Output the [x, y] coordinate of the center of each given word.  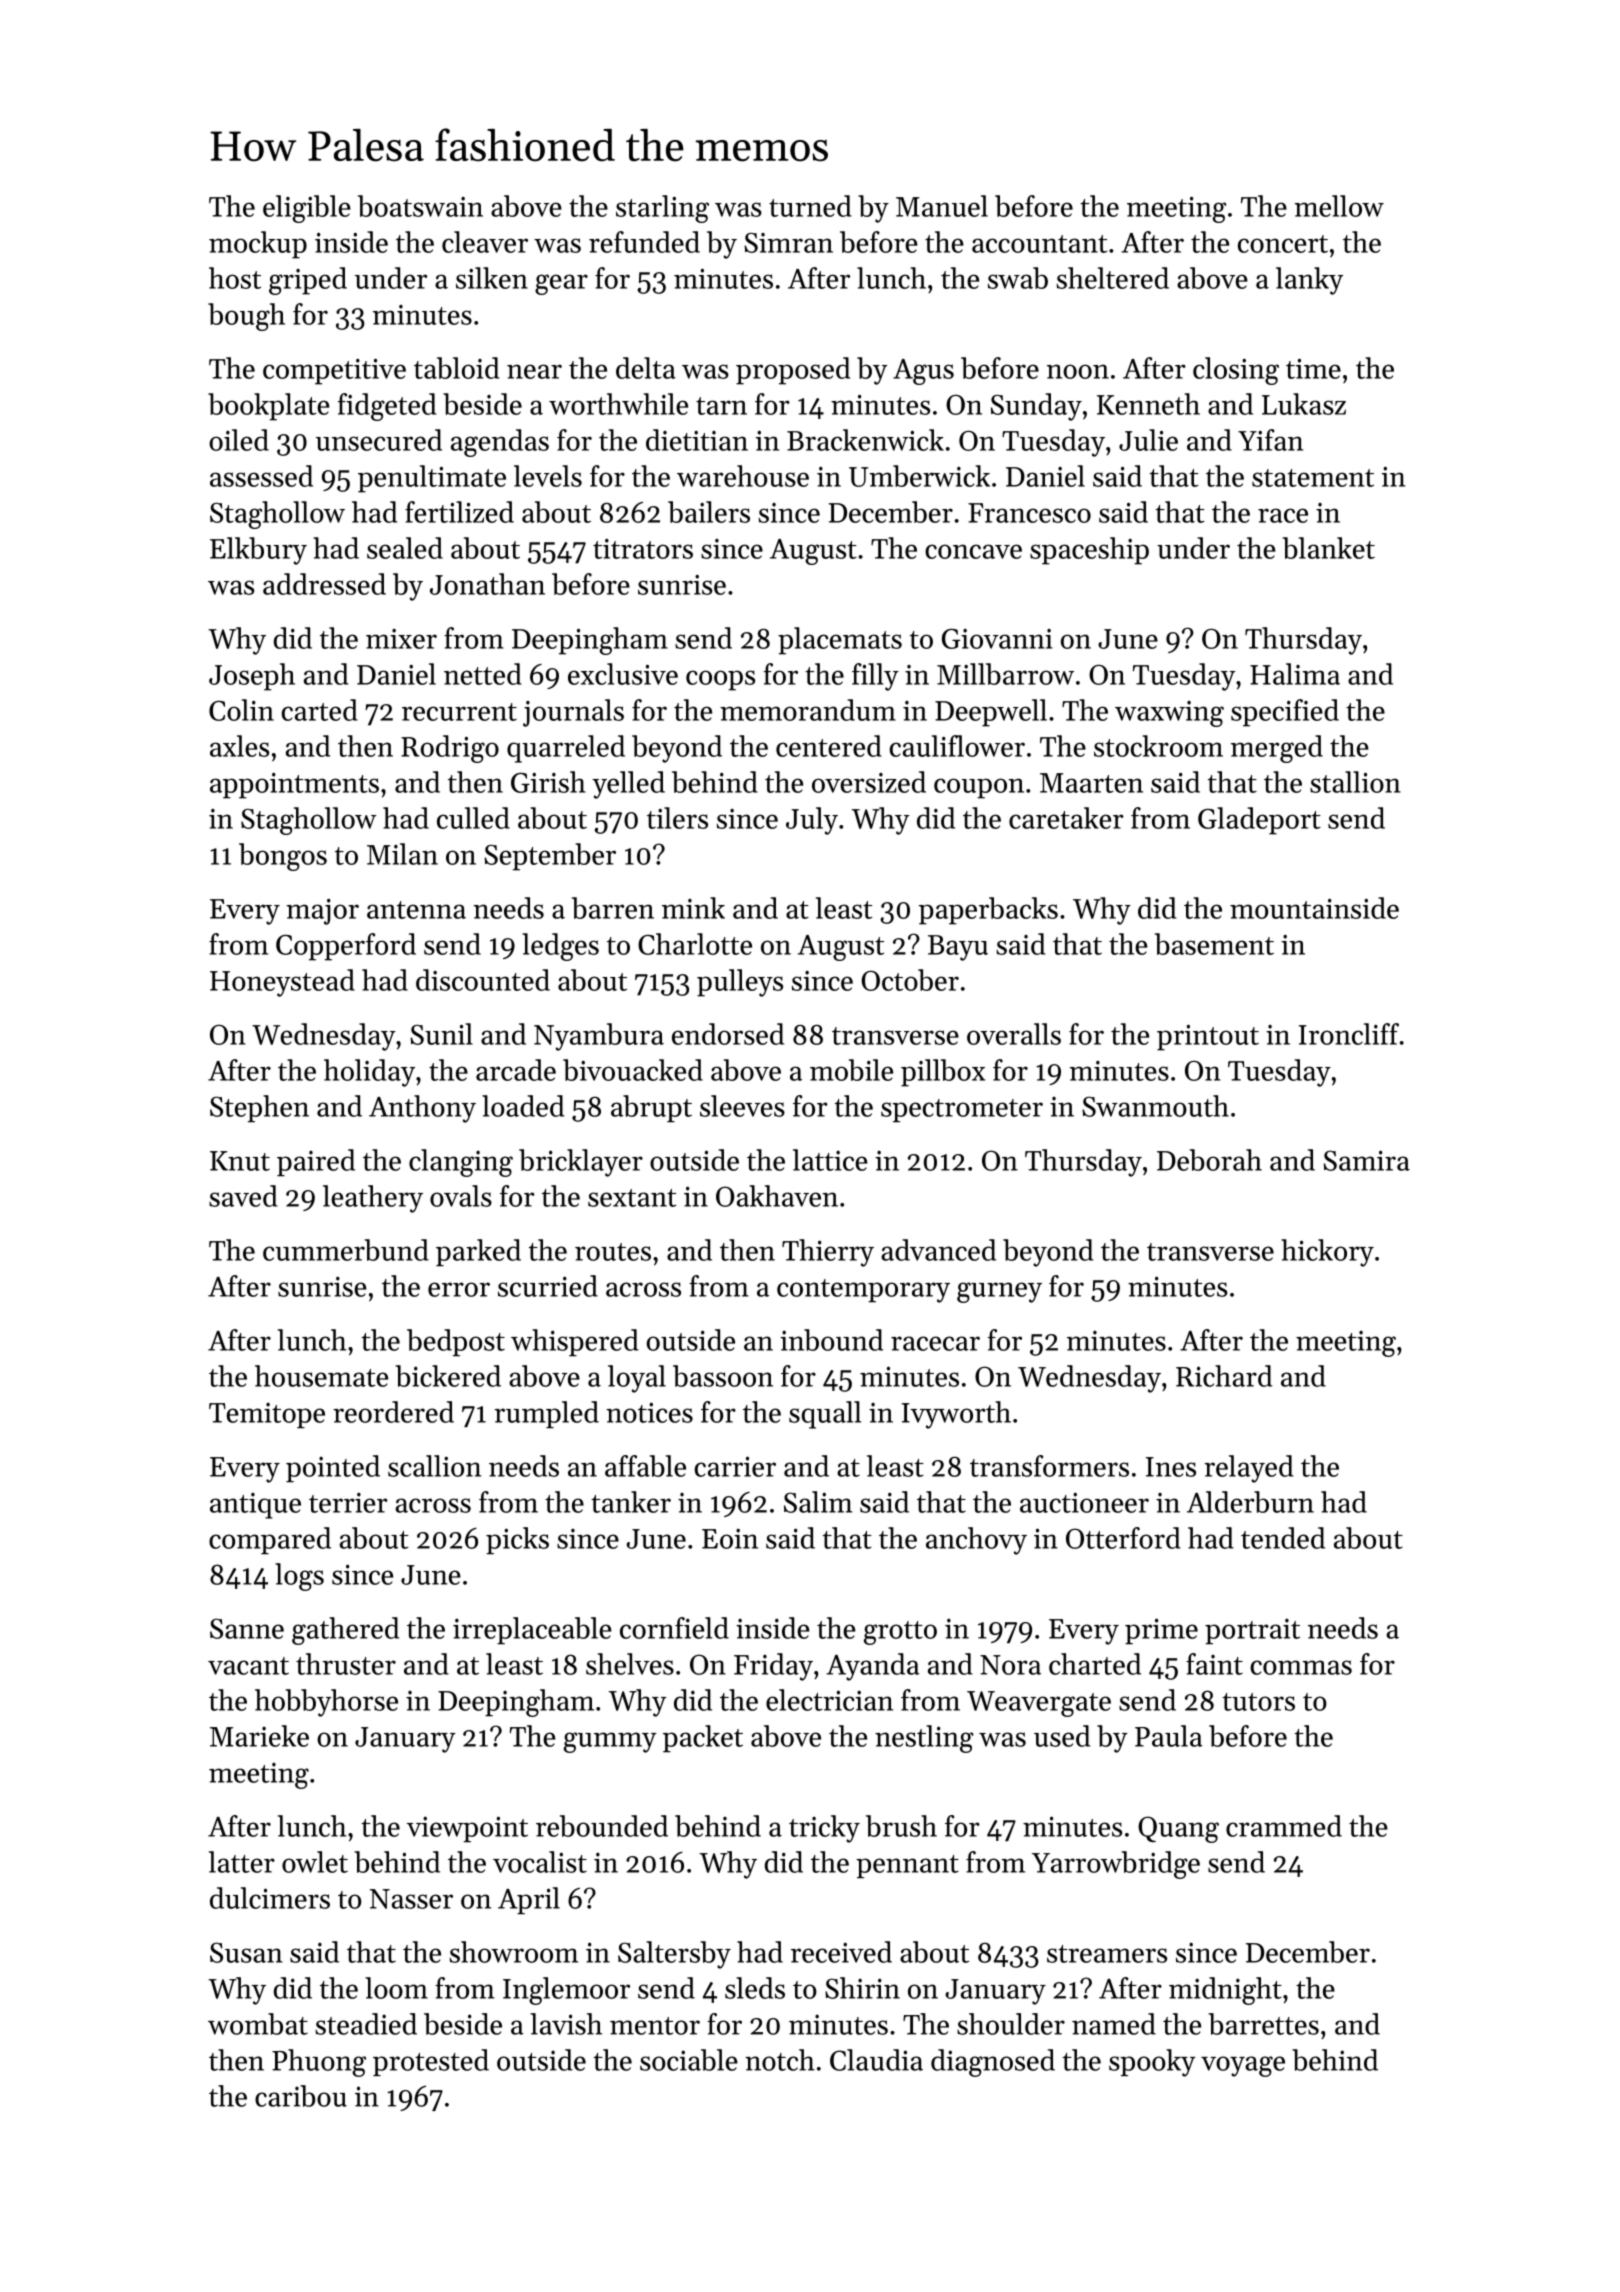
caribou [301, 2096]
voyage [1243, 2066]
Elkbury [258, 551]
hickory [1327, 1253]
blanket [1329, 548]
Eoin [730, 1538]
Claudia [876, 2060]
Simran [788, 243]
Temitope [267, 1415]
